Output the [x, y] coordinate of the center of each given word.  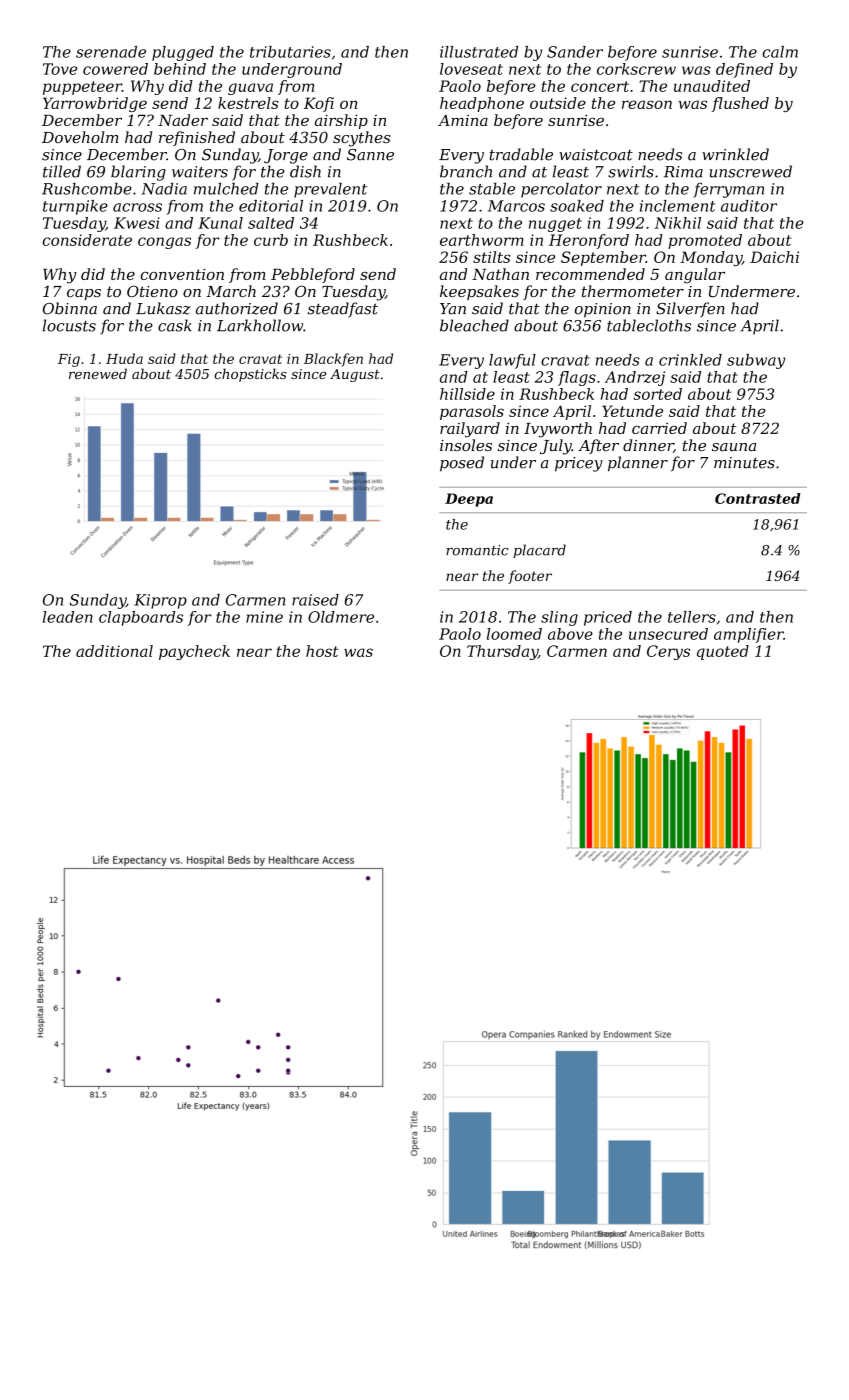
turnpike [75, 207]
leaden [68, 617]
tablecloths [649, 325]
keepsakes [479, 292]
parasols [472, 412]
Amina [463, 120]
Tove [60, 69]
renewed [98, 373]
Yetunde [632, 411]
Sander [575, 52]
